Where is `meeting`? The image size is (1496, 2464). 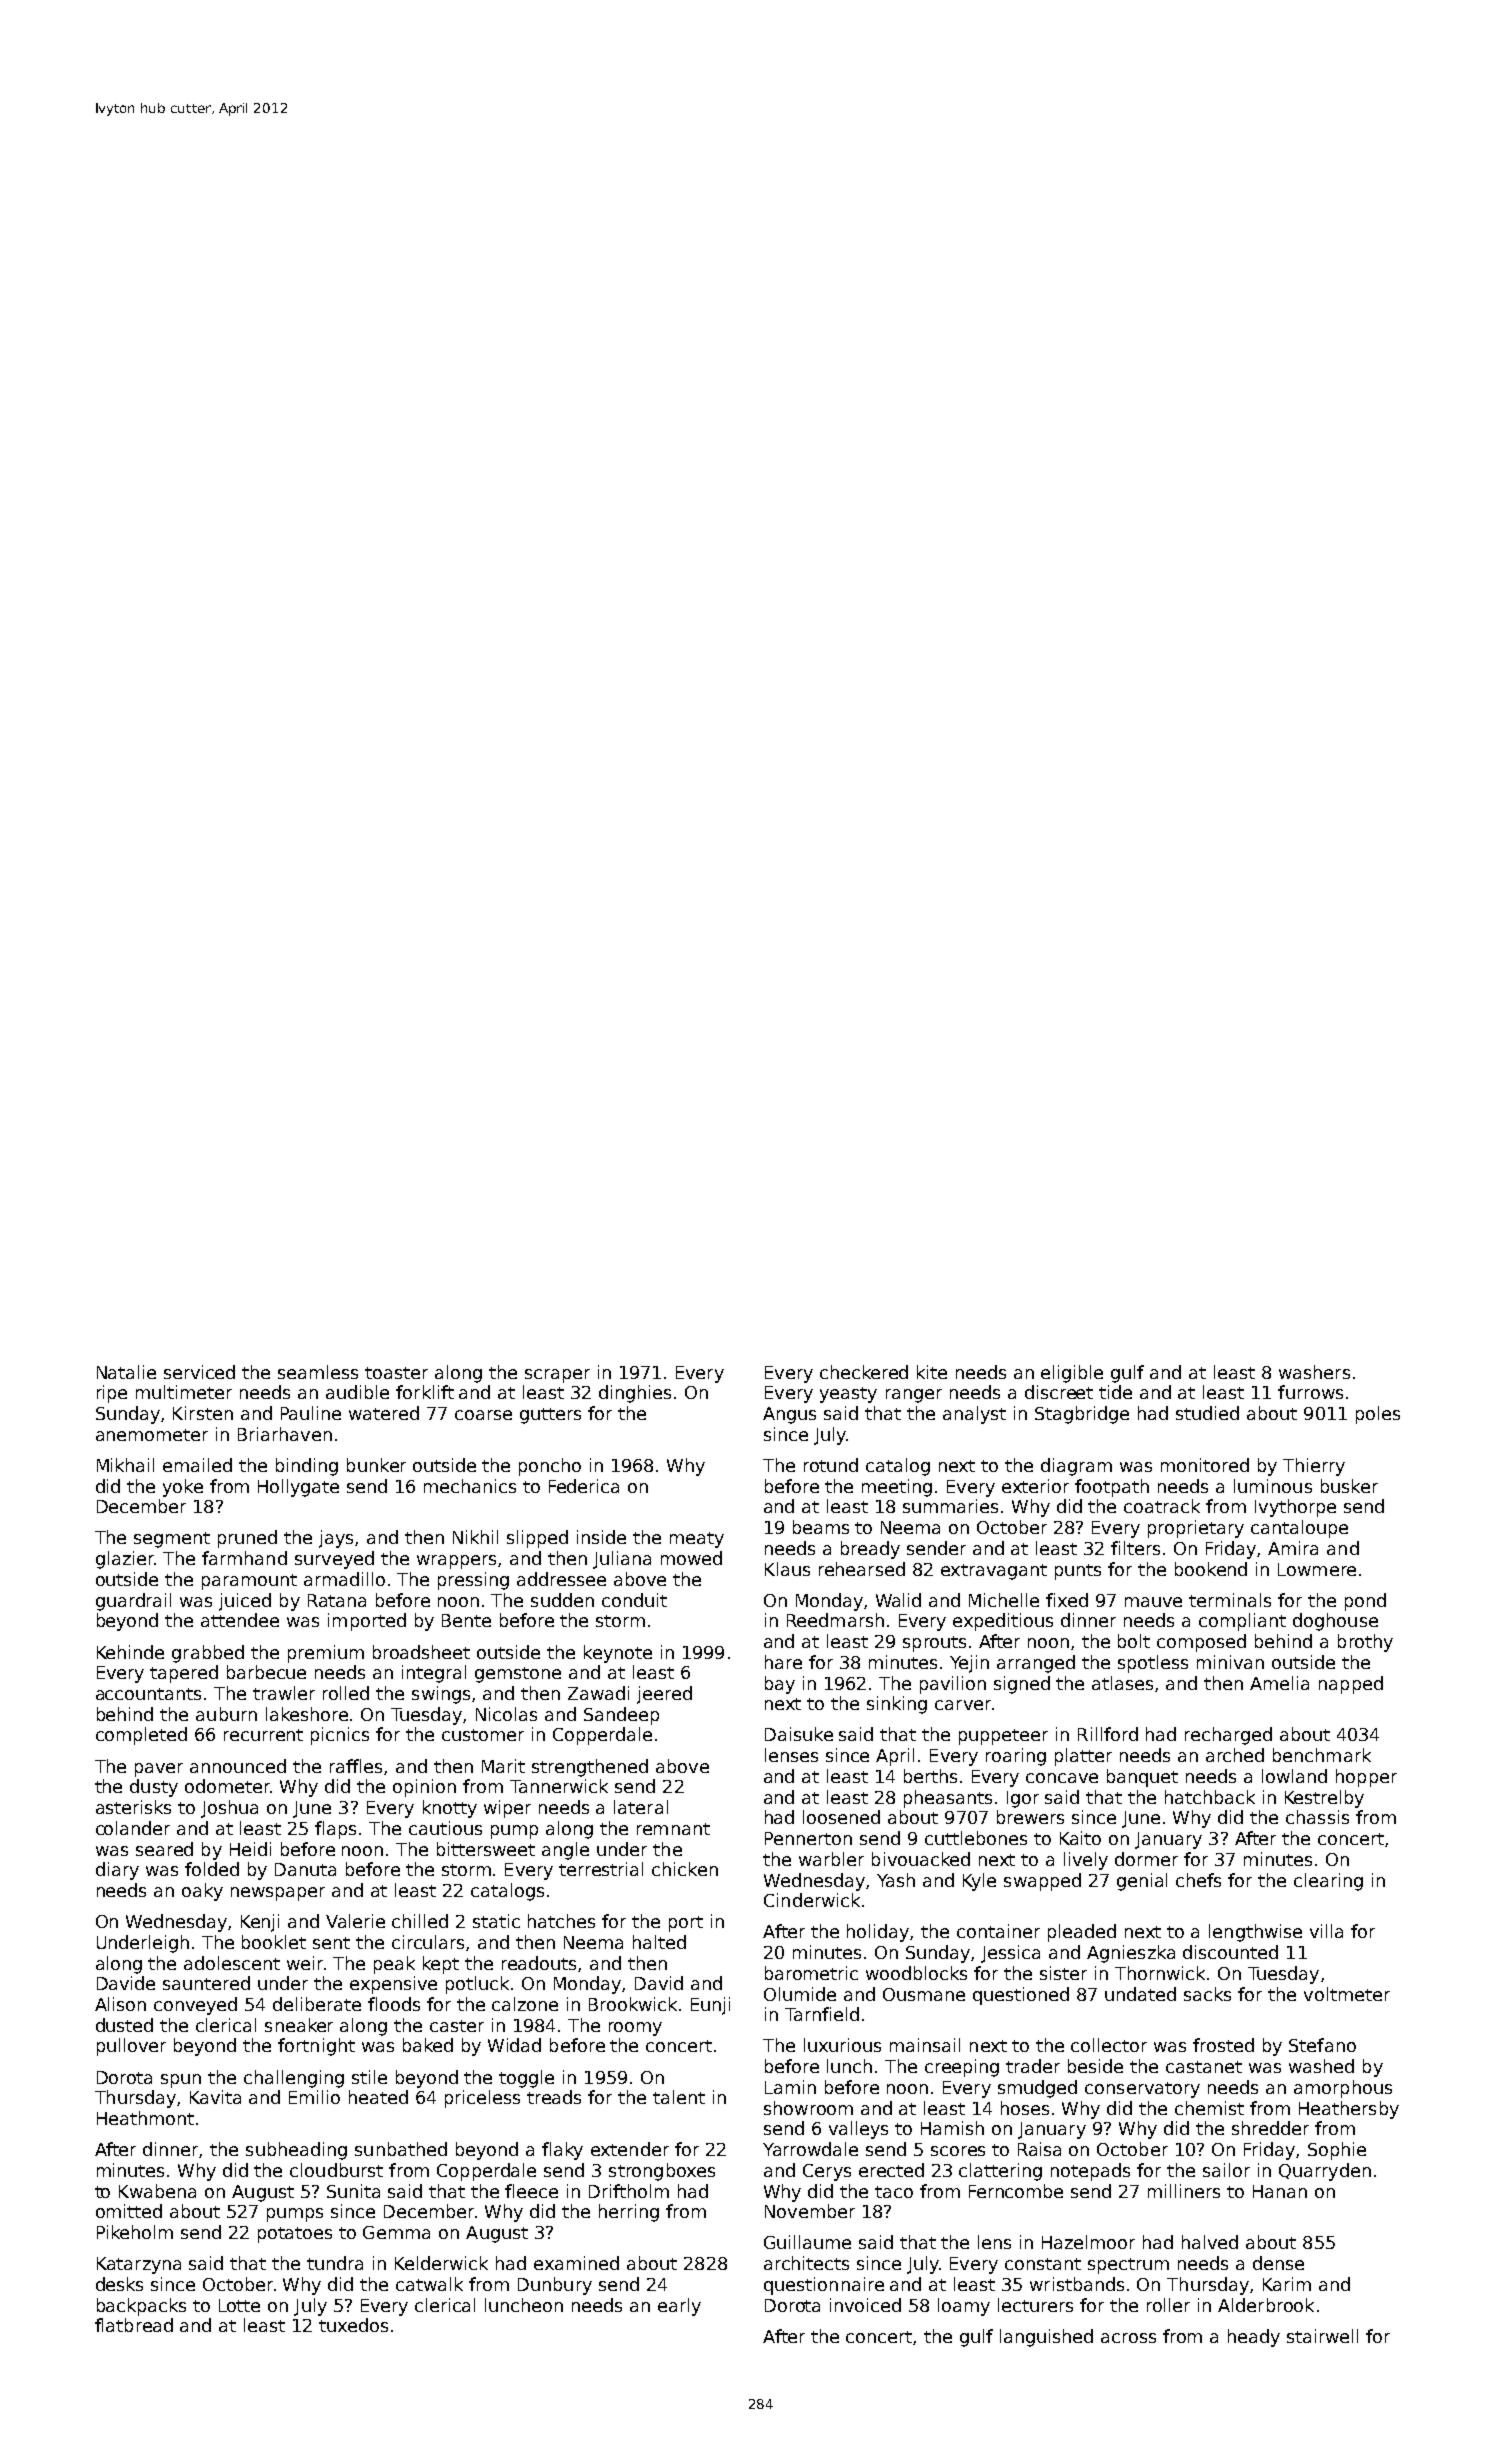 meeting is located at coordinates (897, 1488).
